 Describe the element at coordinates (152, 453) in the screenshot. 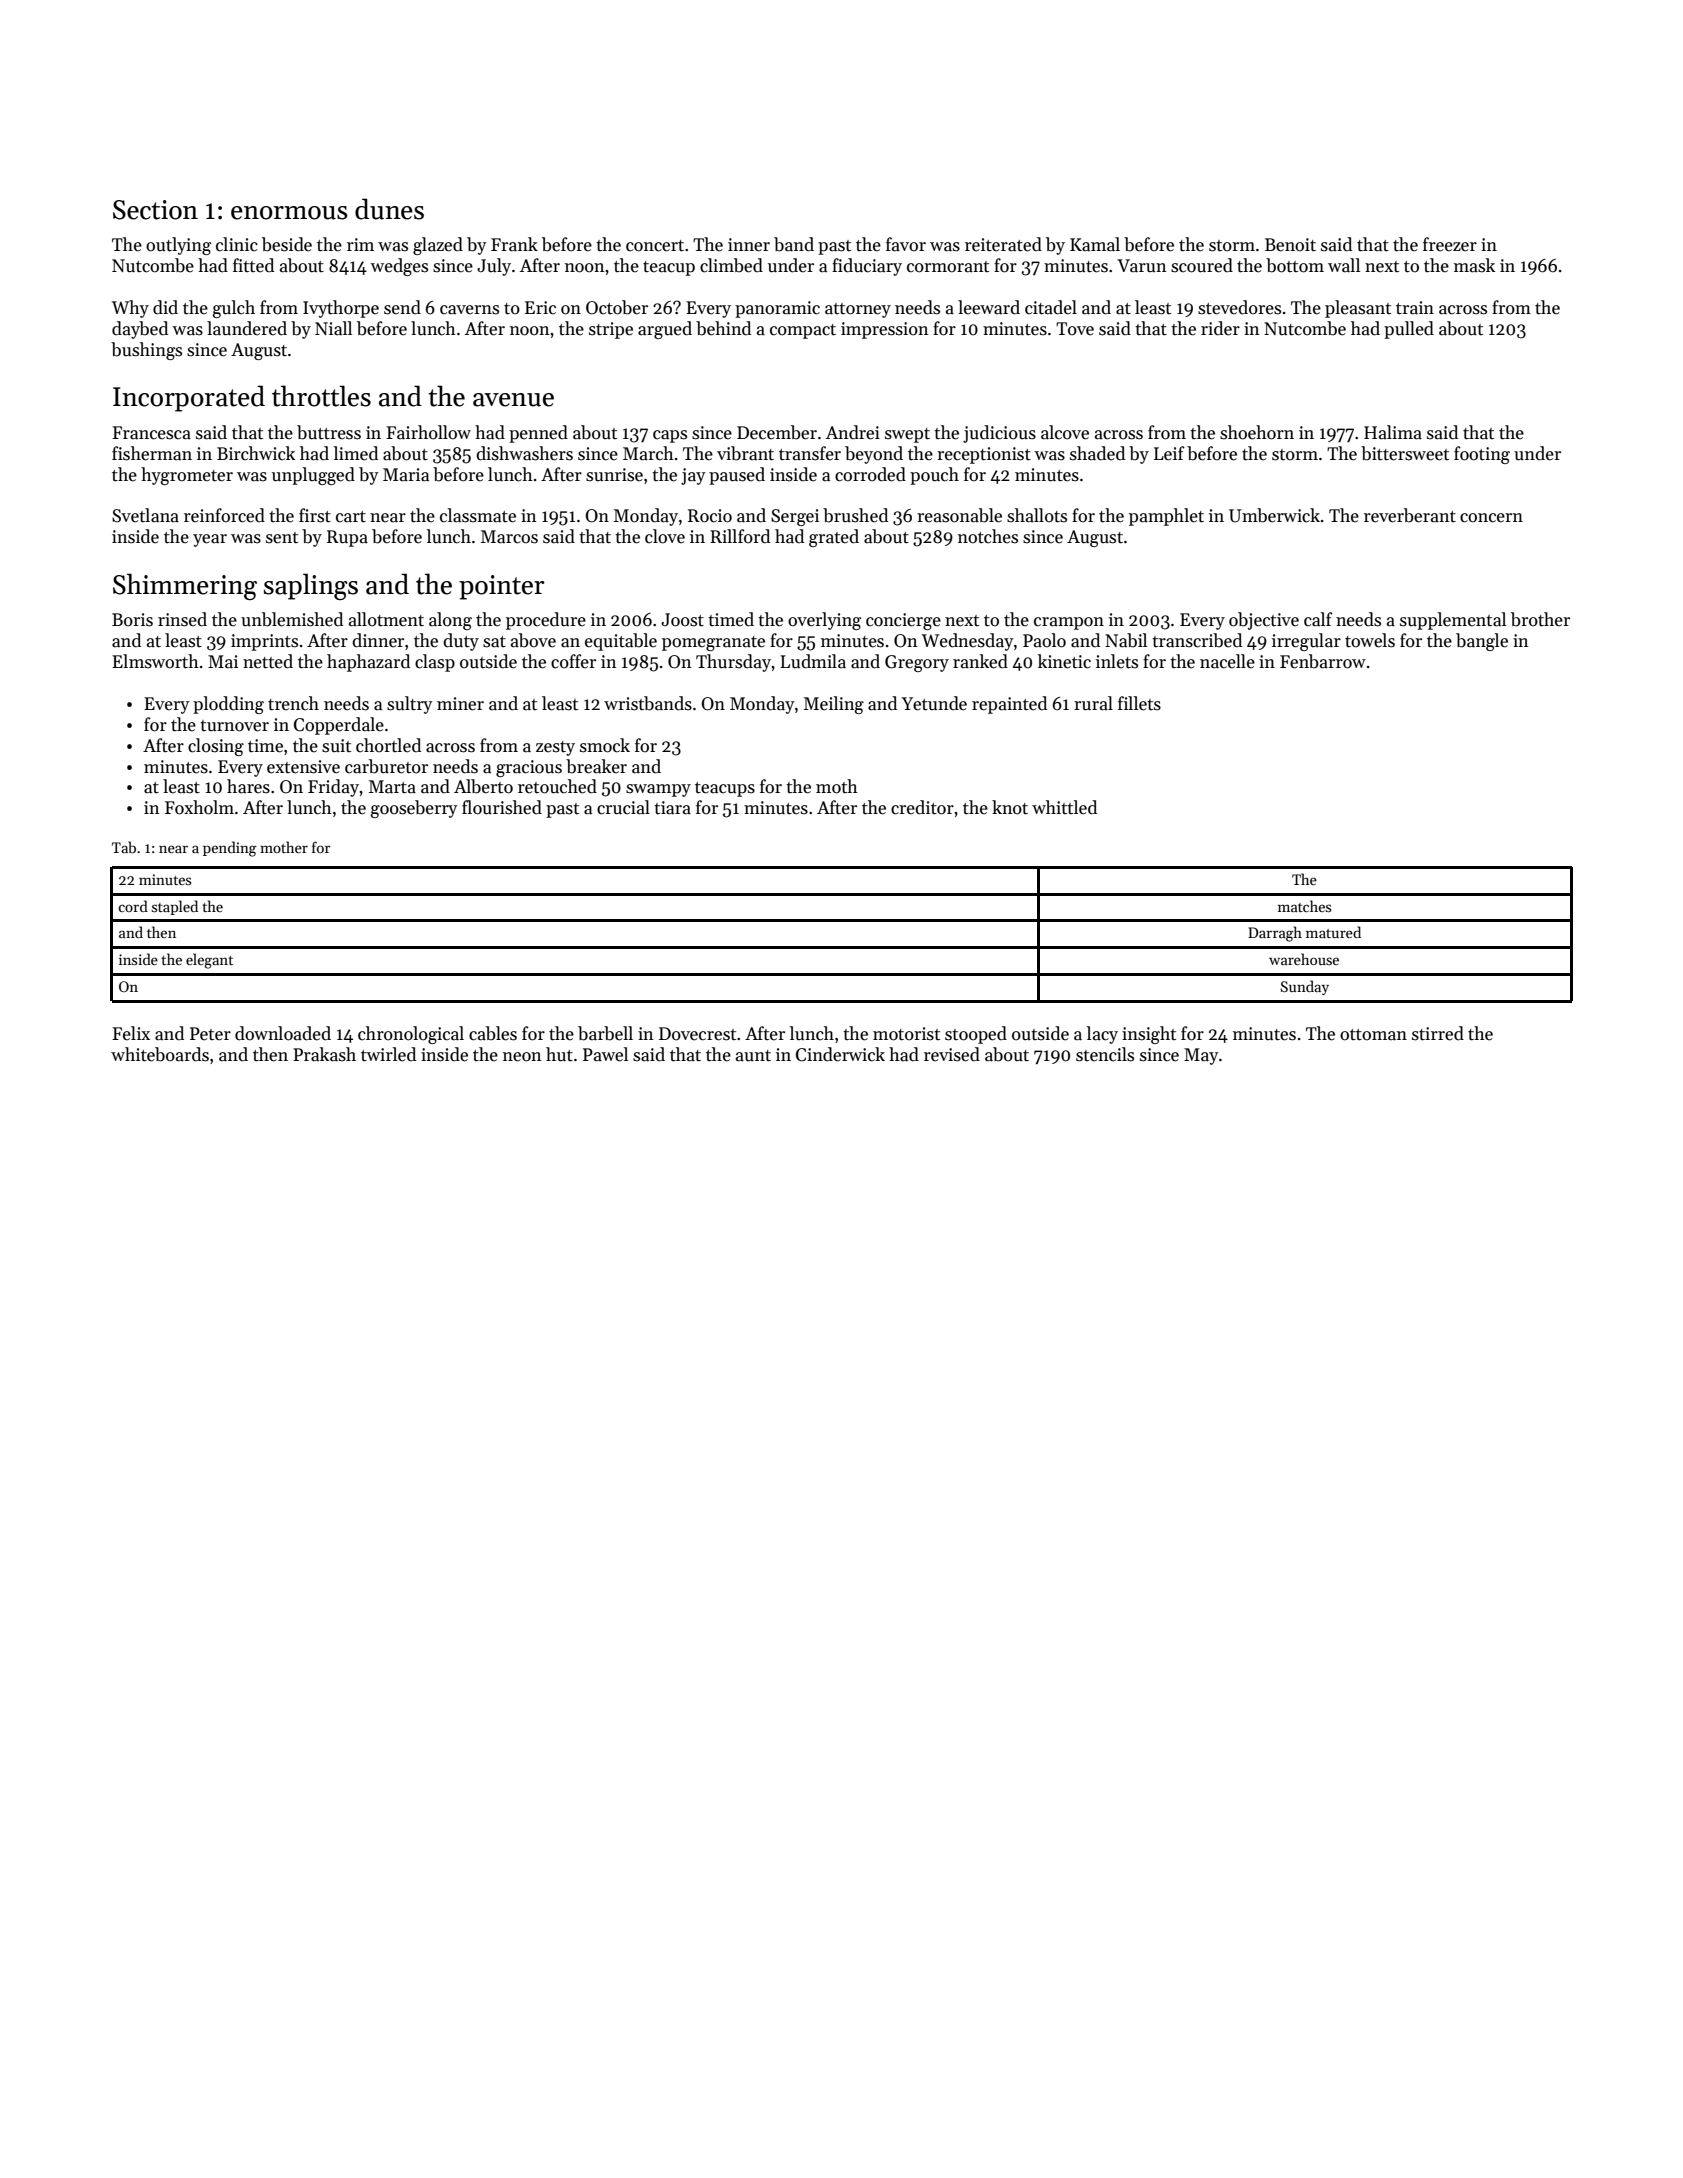

I see `fisherman` at that location.
